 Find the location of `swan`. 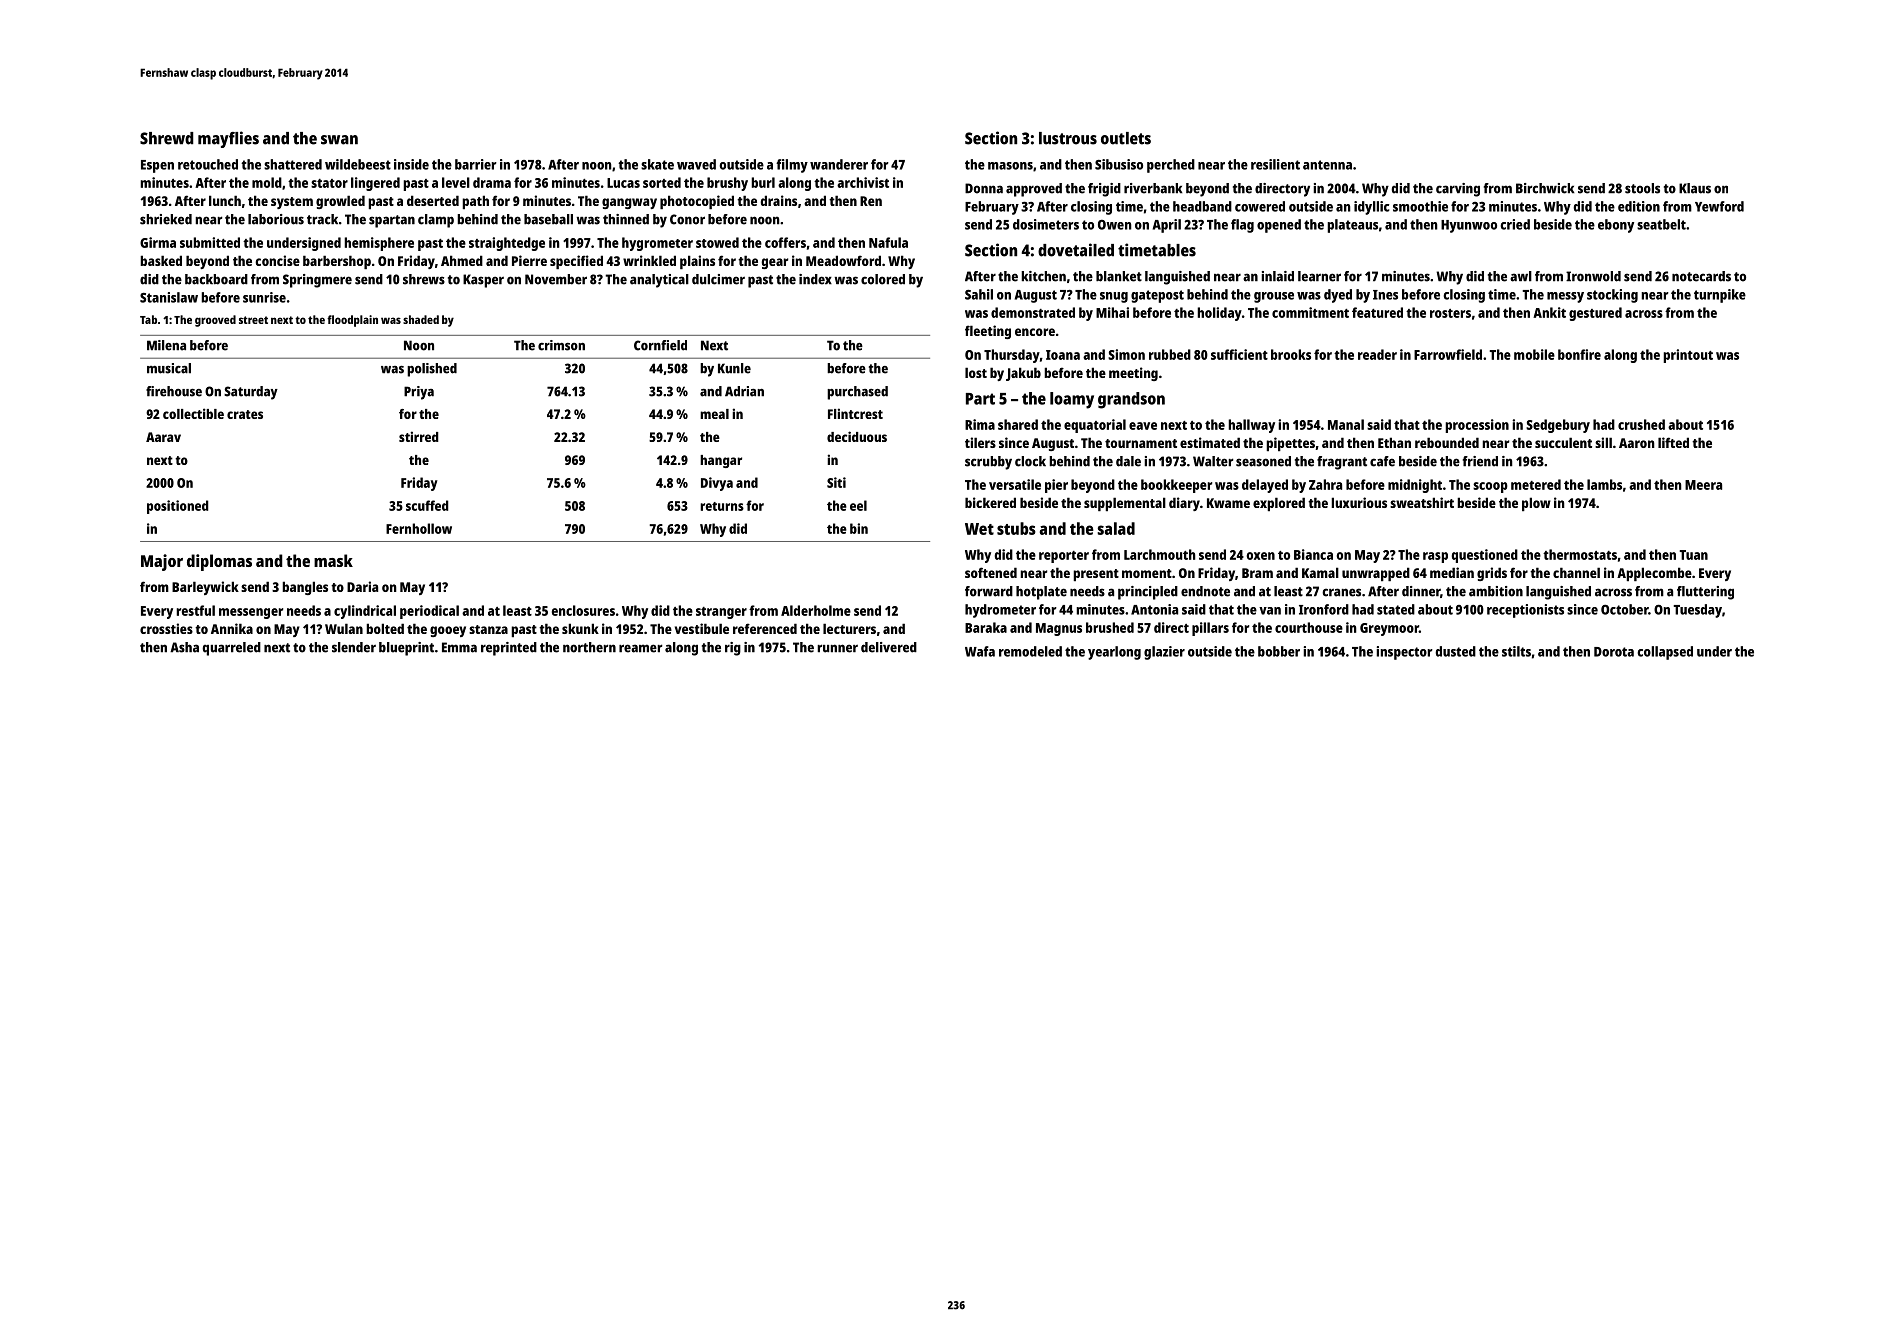

swan is located at coordinates (339, 140).
